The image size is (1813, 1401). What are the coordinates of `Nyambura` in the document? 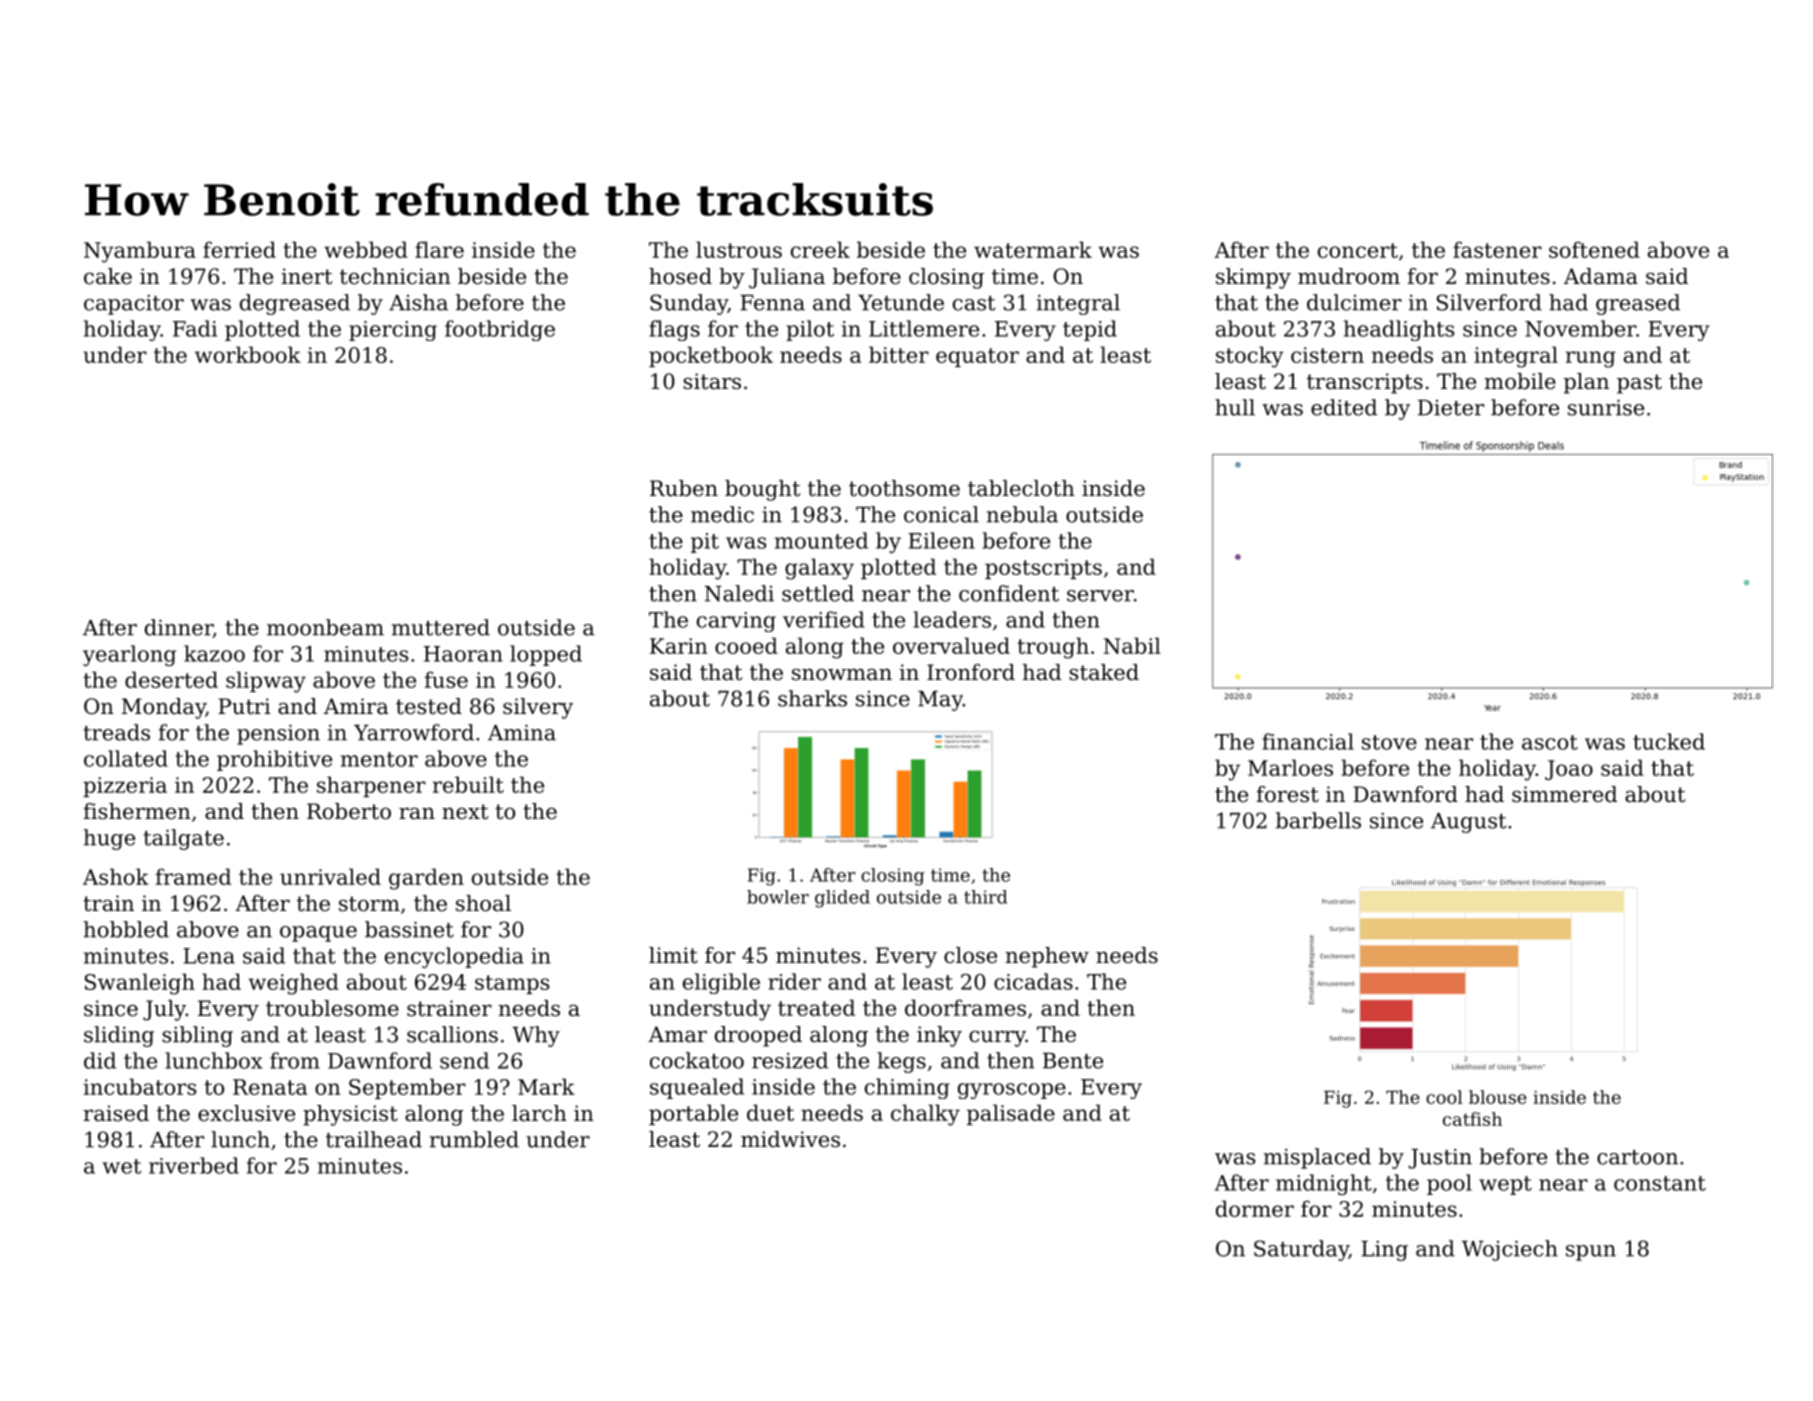 It's located at (140, 252).
